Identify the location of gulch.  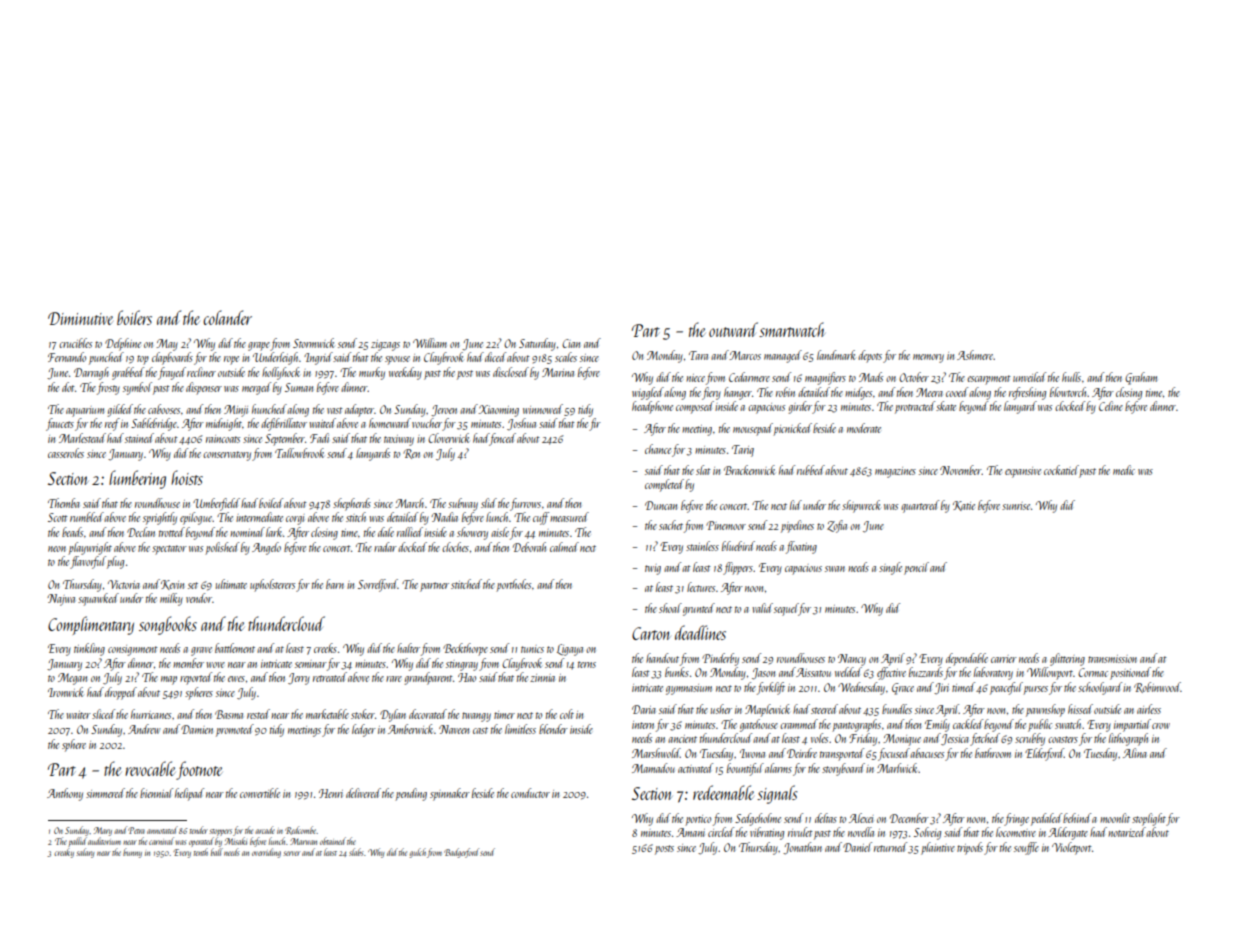
(417, 853).
